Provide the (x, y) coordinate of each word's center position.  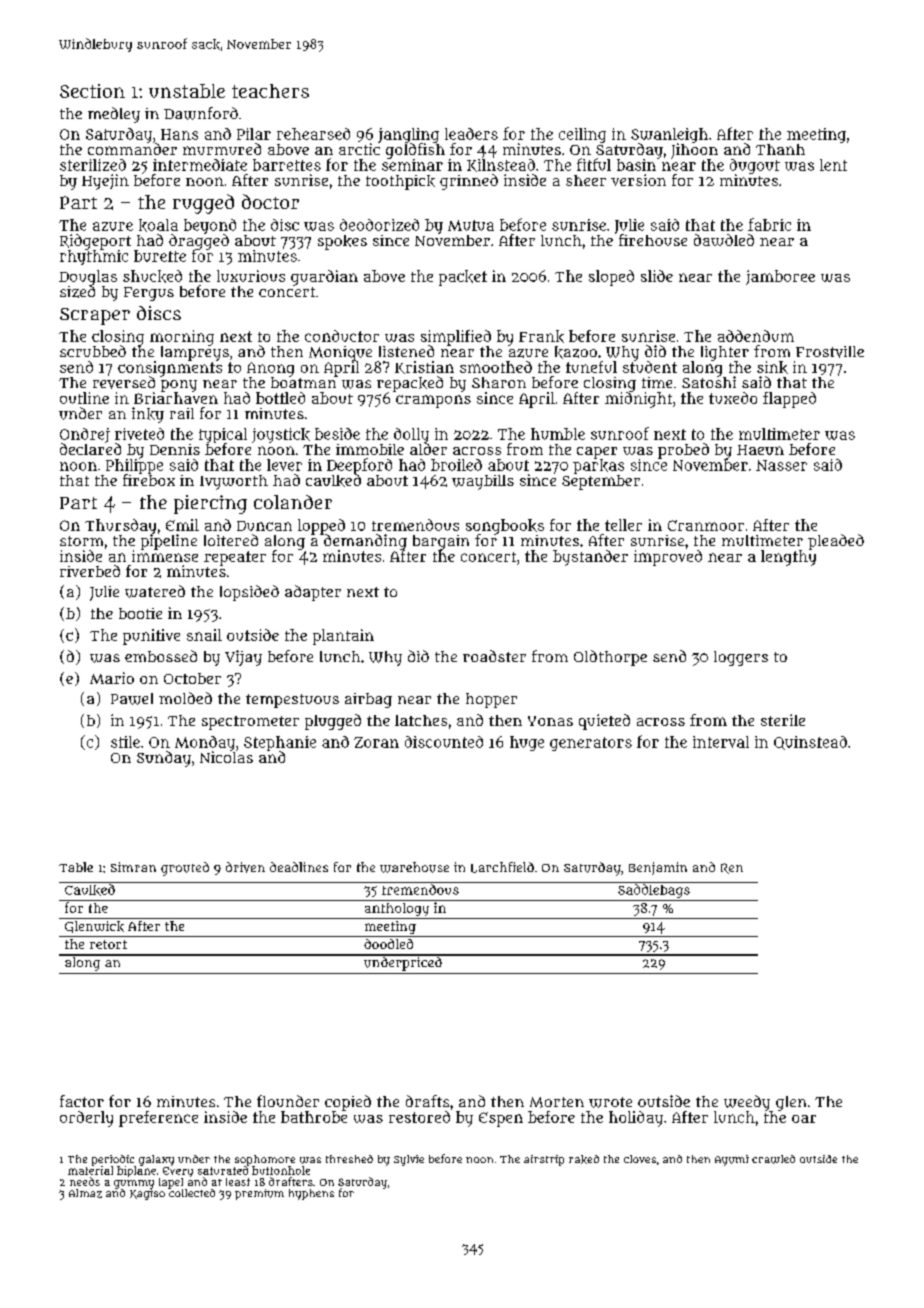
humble (558, 434)
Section (92, 91)
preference (158, 1119)
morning (182, 338)
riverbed (90, 571)
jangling (408, 135)
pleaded (836, 542)
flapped (789, 400)
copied (348, 1103)
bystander (590, 558)
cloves (640, 1159)
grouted (185, 869)
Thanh (780, 149)
